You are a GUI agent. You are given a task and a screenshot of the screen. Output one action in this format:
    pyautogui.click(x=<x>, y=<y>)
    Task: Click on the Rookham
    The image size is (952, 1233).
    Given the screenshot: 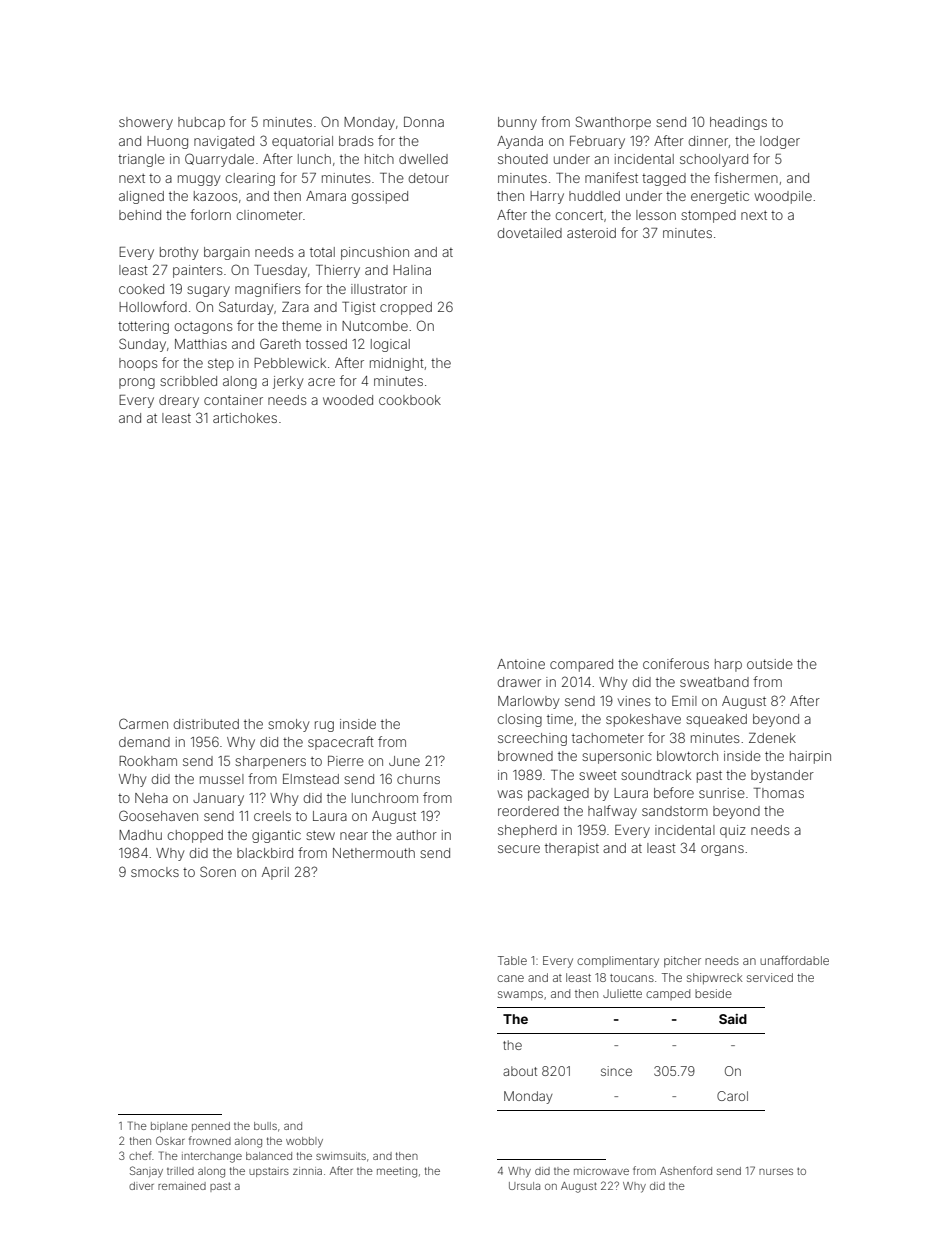 What is the action you would take?
    pyautogui.click(x=148, y=761)
